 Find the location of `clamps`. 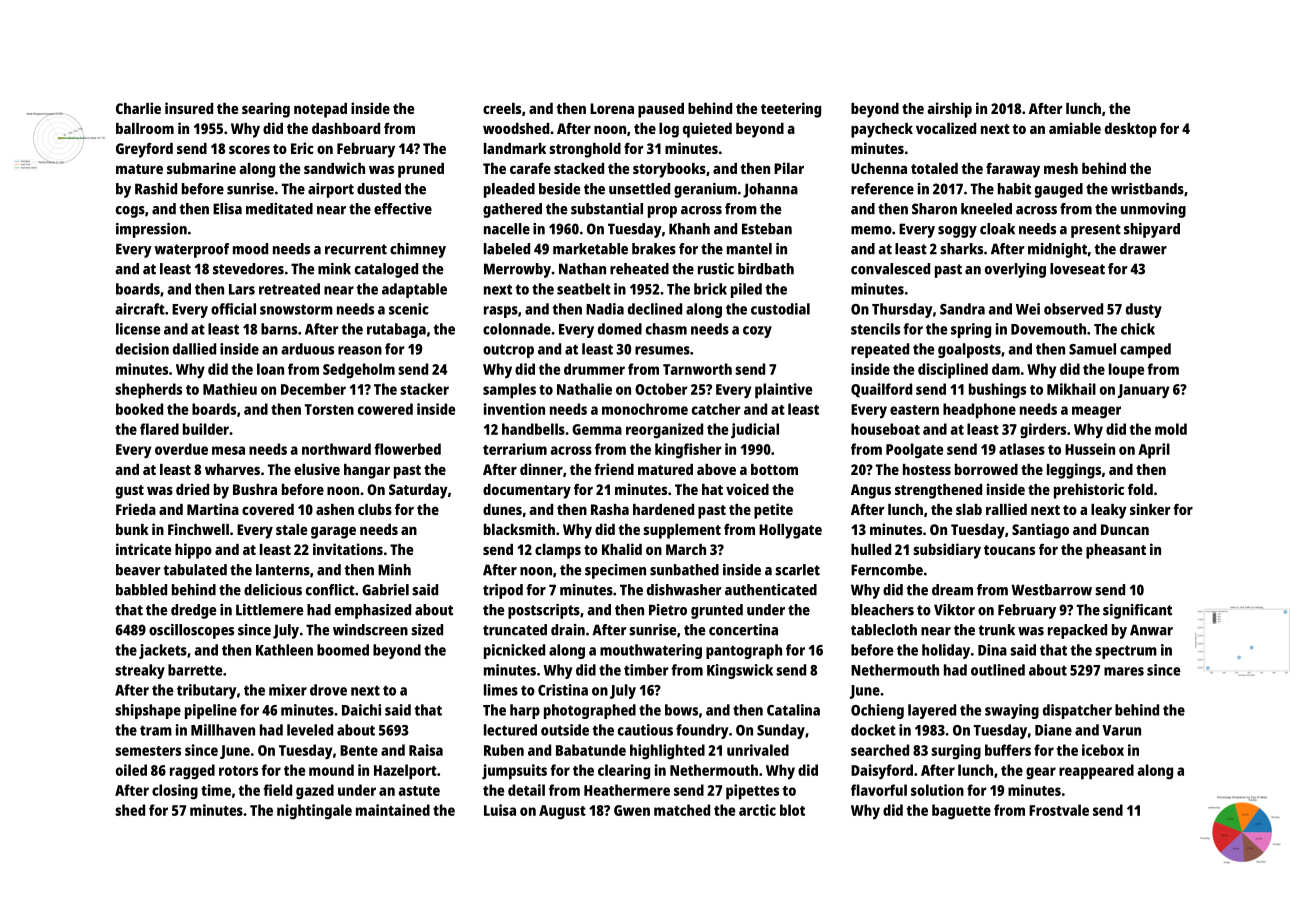

clamps is located at coordinates (558, 551).
